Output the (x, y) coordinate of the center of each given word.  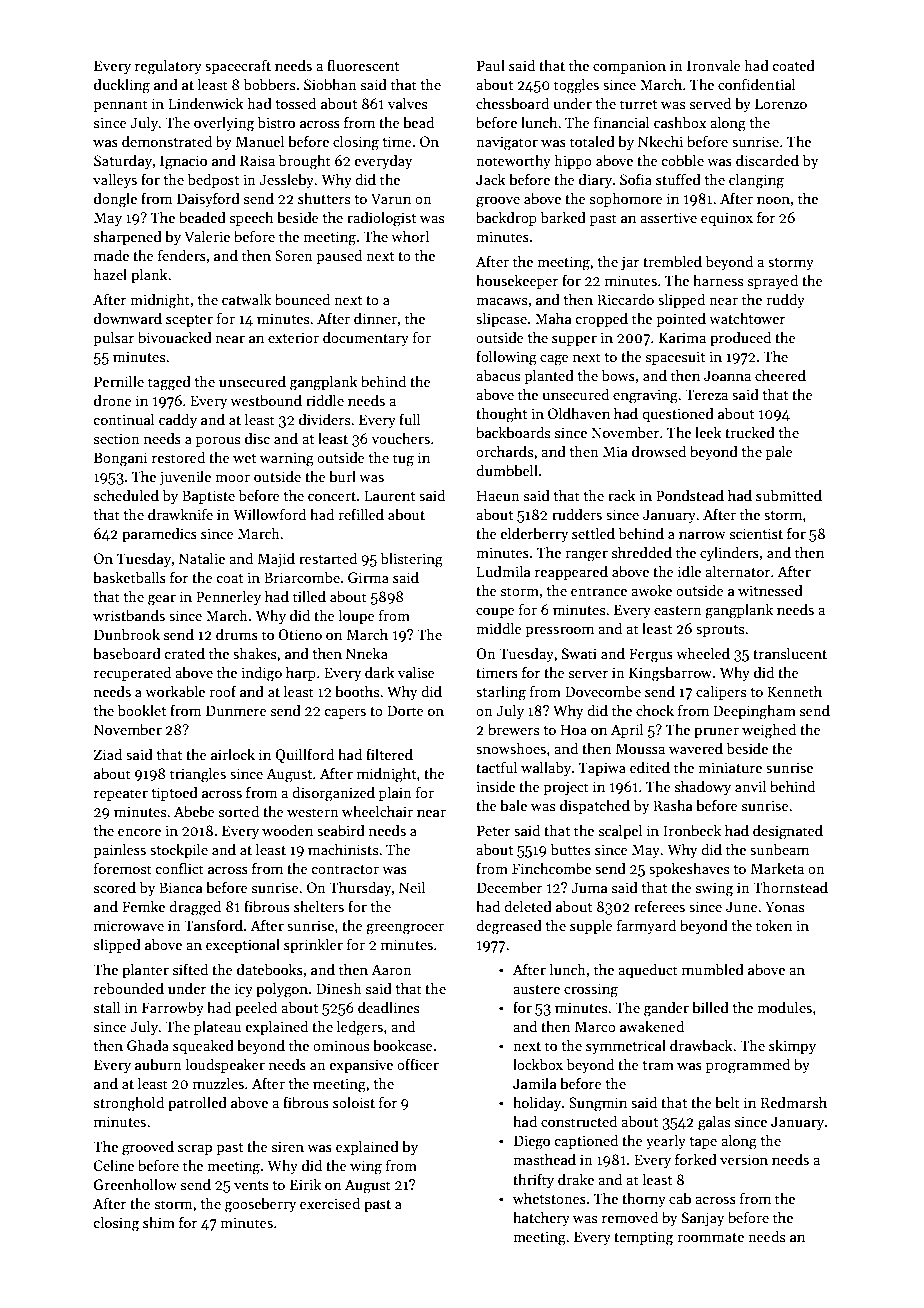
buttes (571, 849)
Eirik (305, 1184)
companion (629, 67)
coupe (495, 612)
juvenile (185, 477)
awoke (651, 590)
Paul (491, 65)
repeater (121, 795)
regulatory (168, 67)
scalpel (620, 831)
